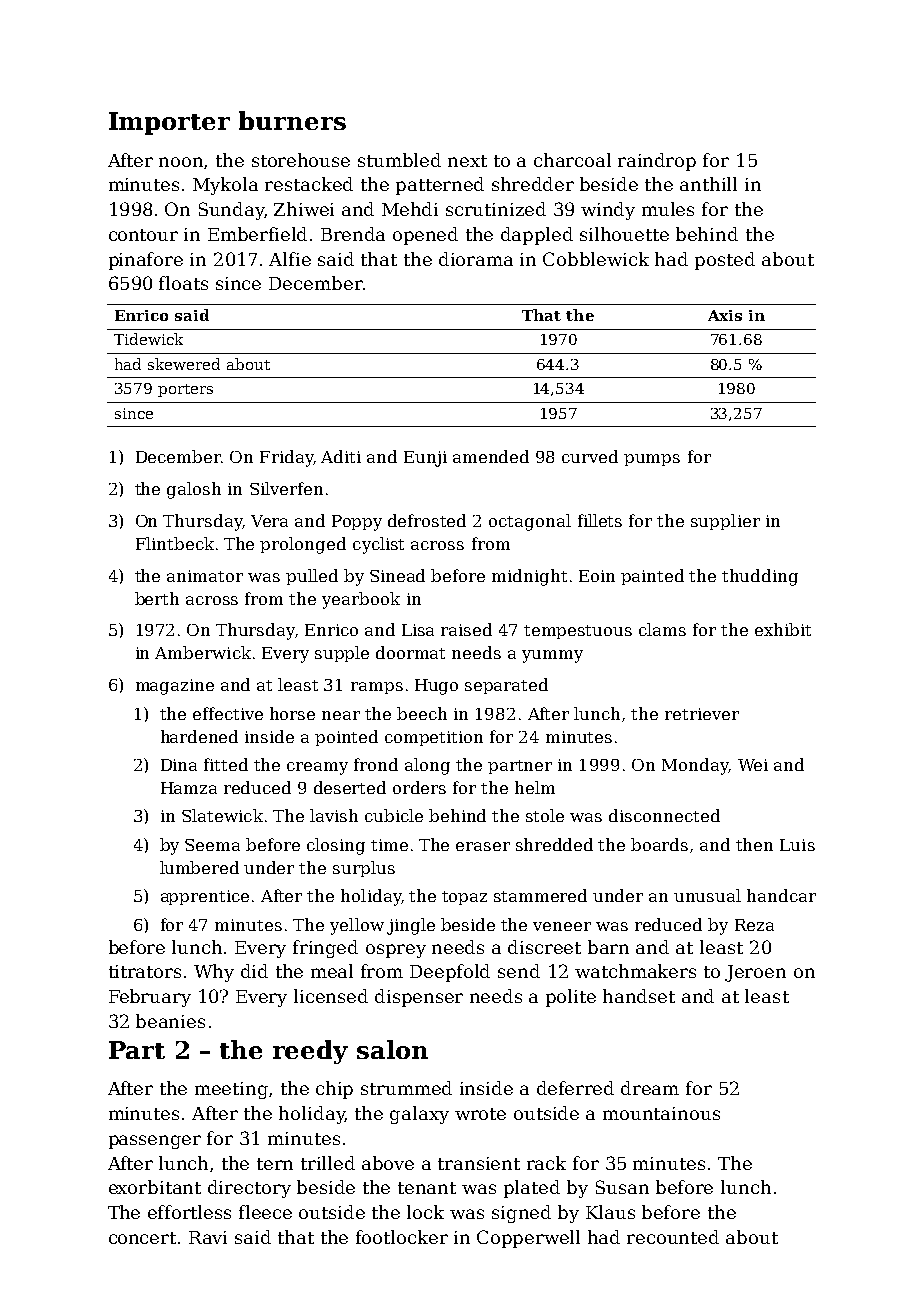  I want to click on raindrop, so click(657, 162).
